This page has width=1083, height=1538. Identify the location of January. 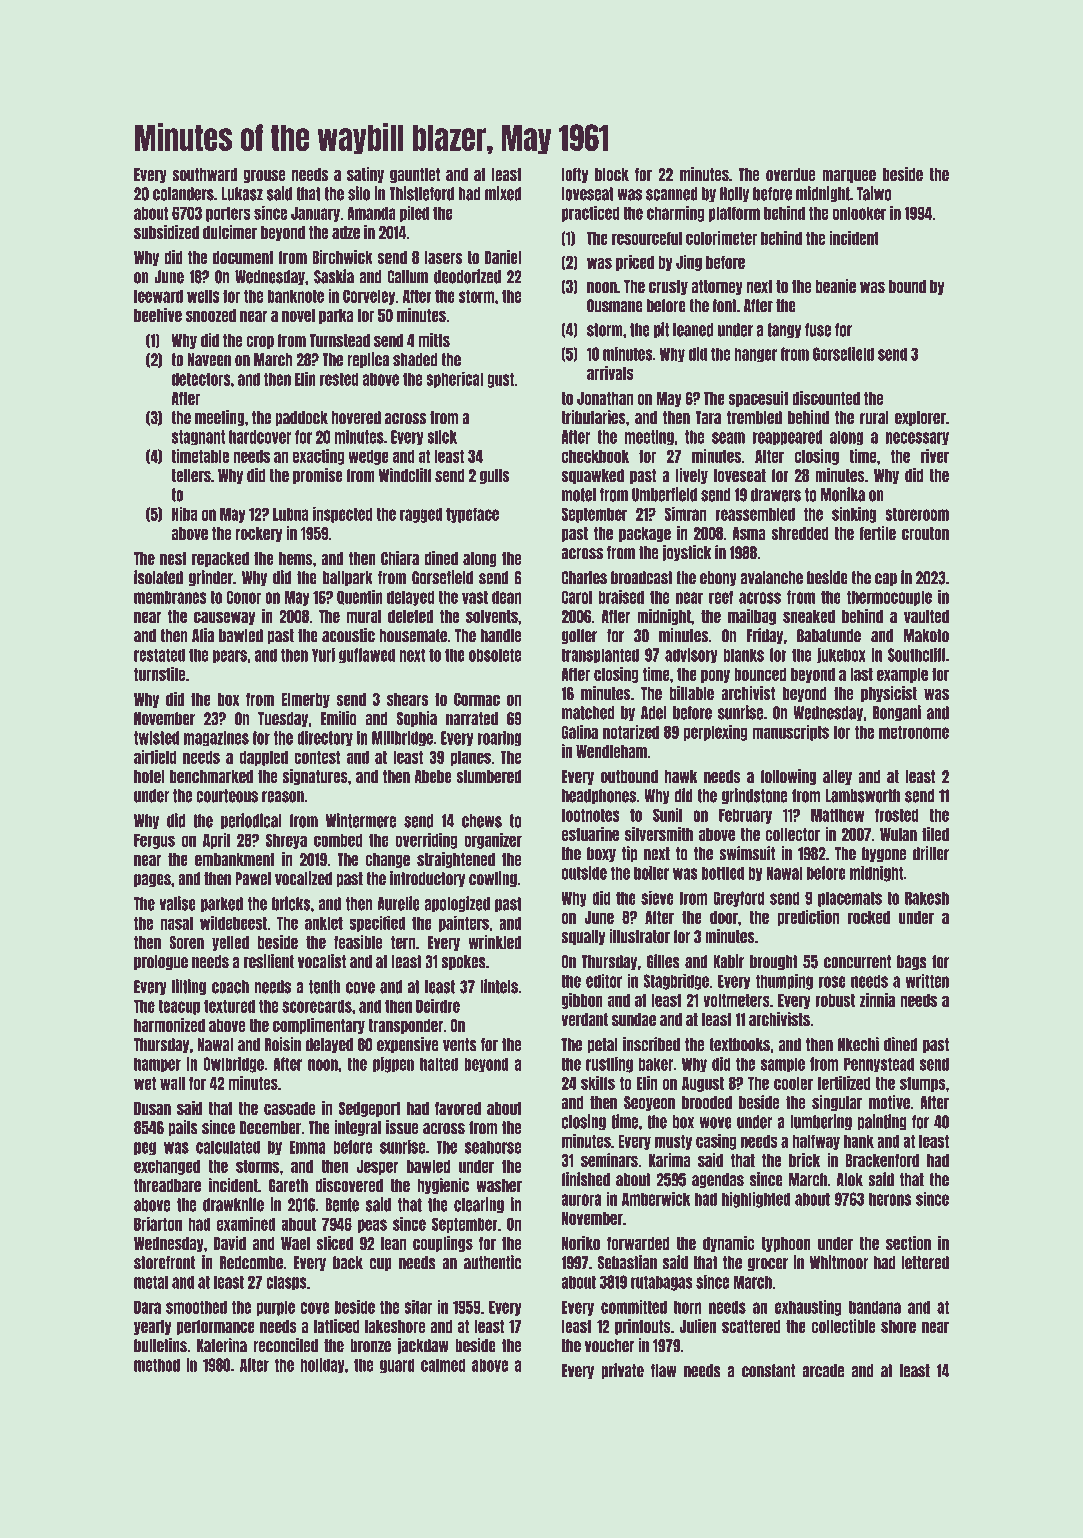
(315, 214).
